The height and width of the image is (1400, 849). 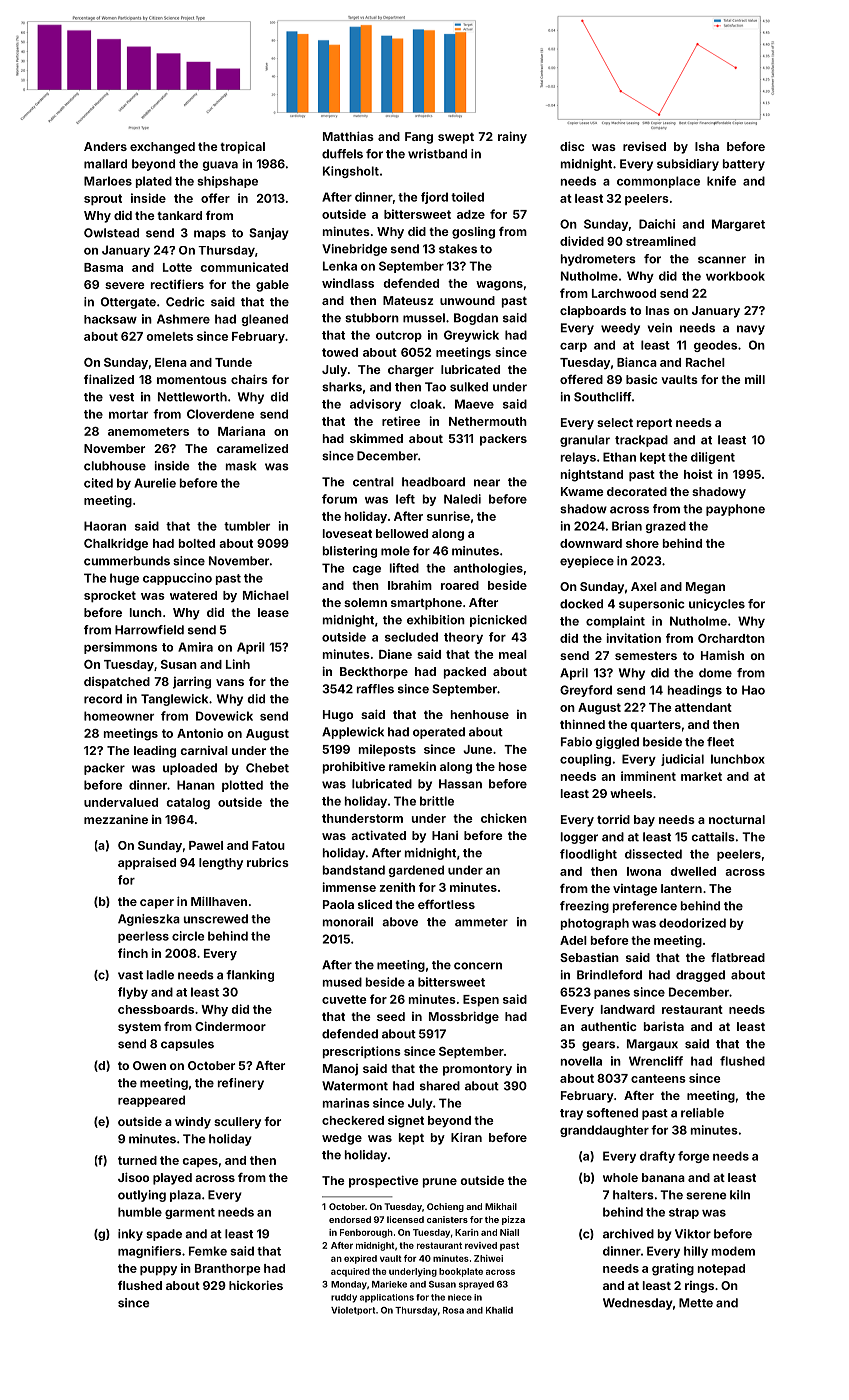 I want to click on checkered, so click(x=353, y=1120).
